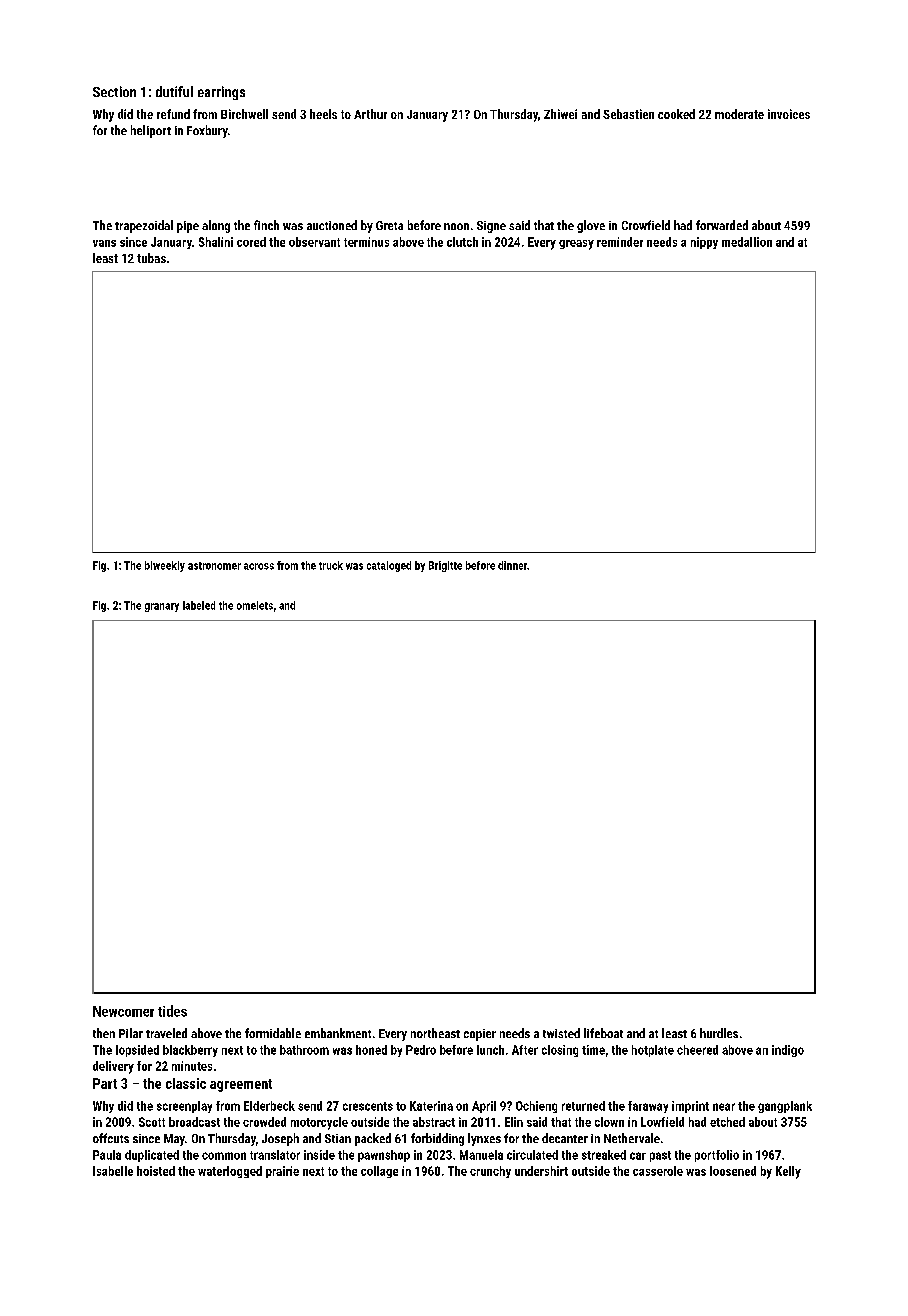 This screenshot has height=1316, width=908. What do you see at coordinates (244, 114) in the screenshot?
I see `Birchwell` at bounding box center [244, 114].
